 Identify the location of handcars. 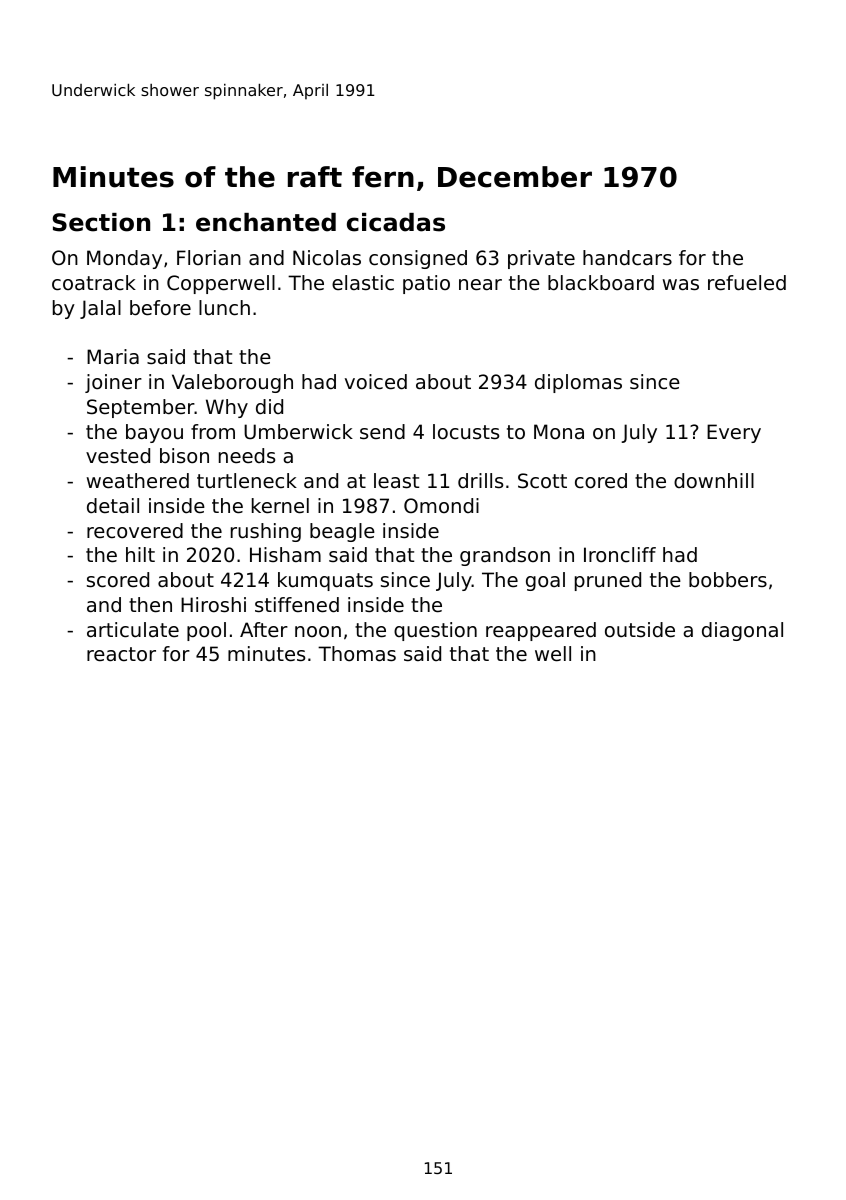
(627, 258).
